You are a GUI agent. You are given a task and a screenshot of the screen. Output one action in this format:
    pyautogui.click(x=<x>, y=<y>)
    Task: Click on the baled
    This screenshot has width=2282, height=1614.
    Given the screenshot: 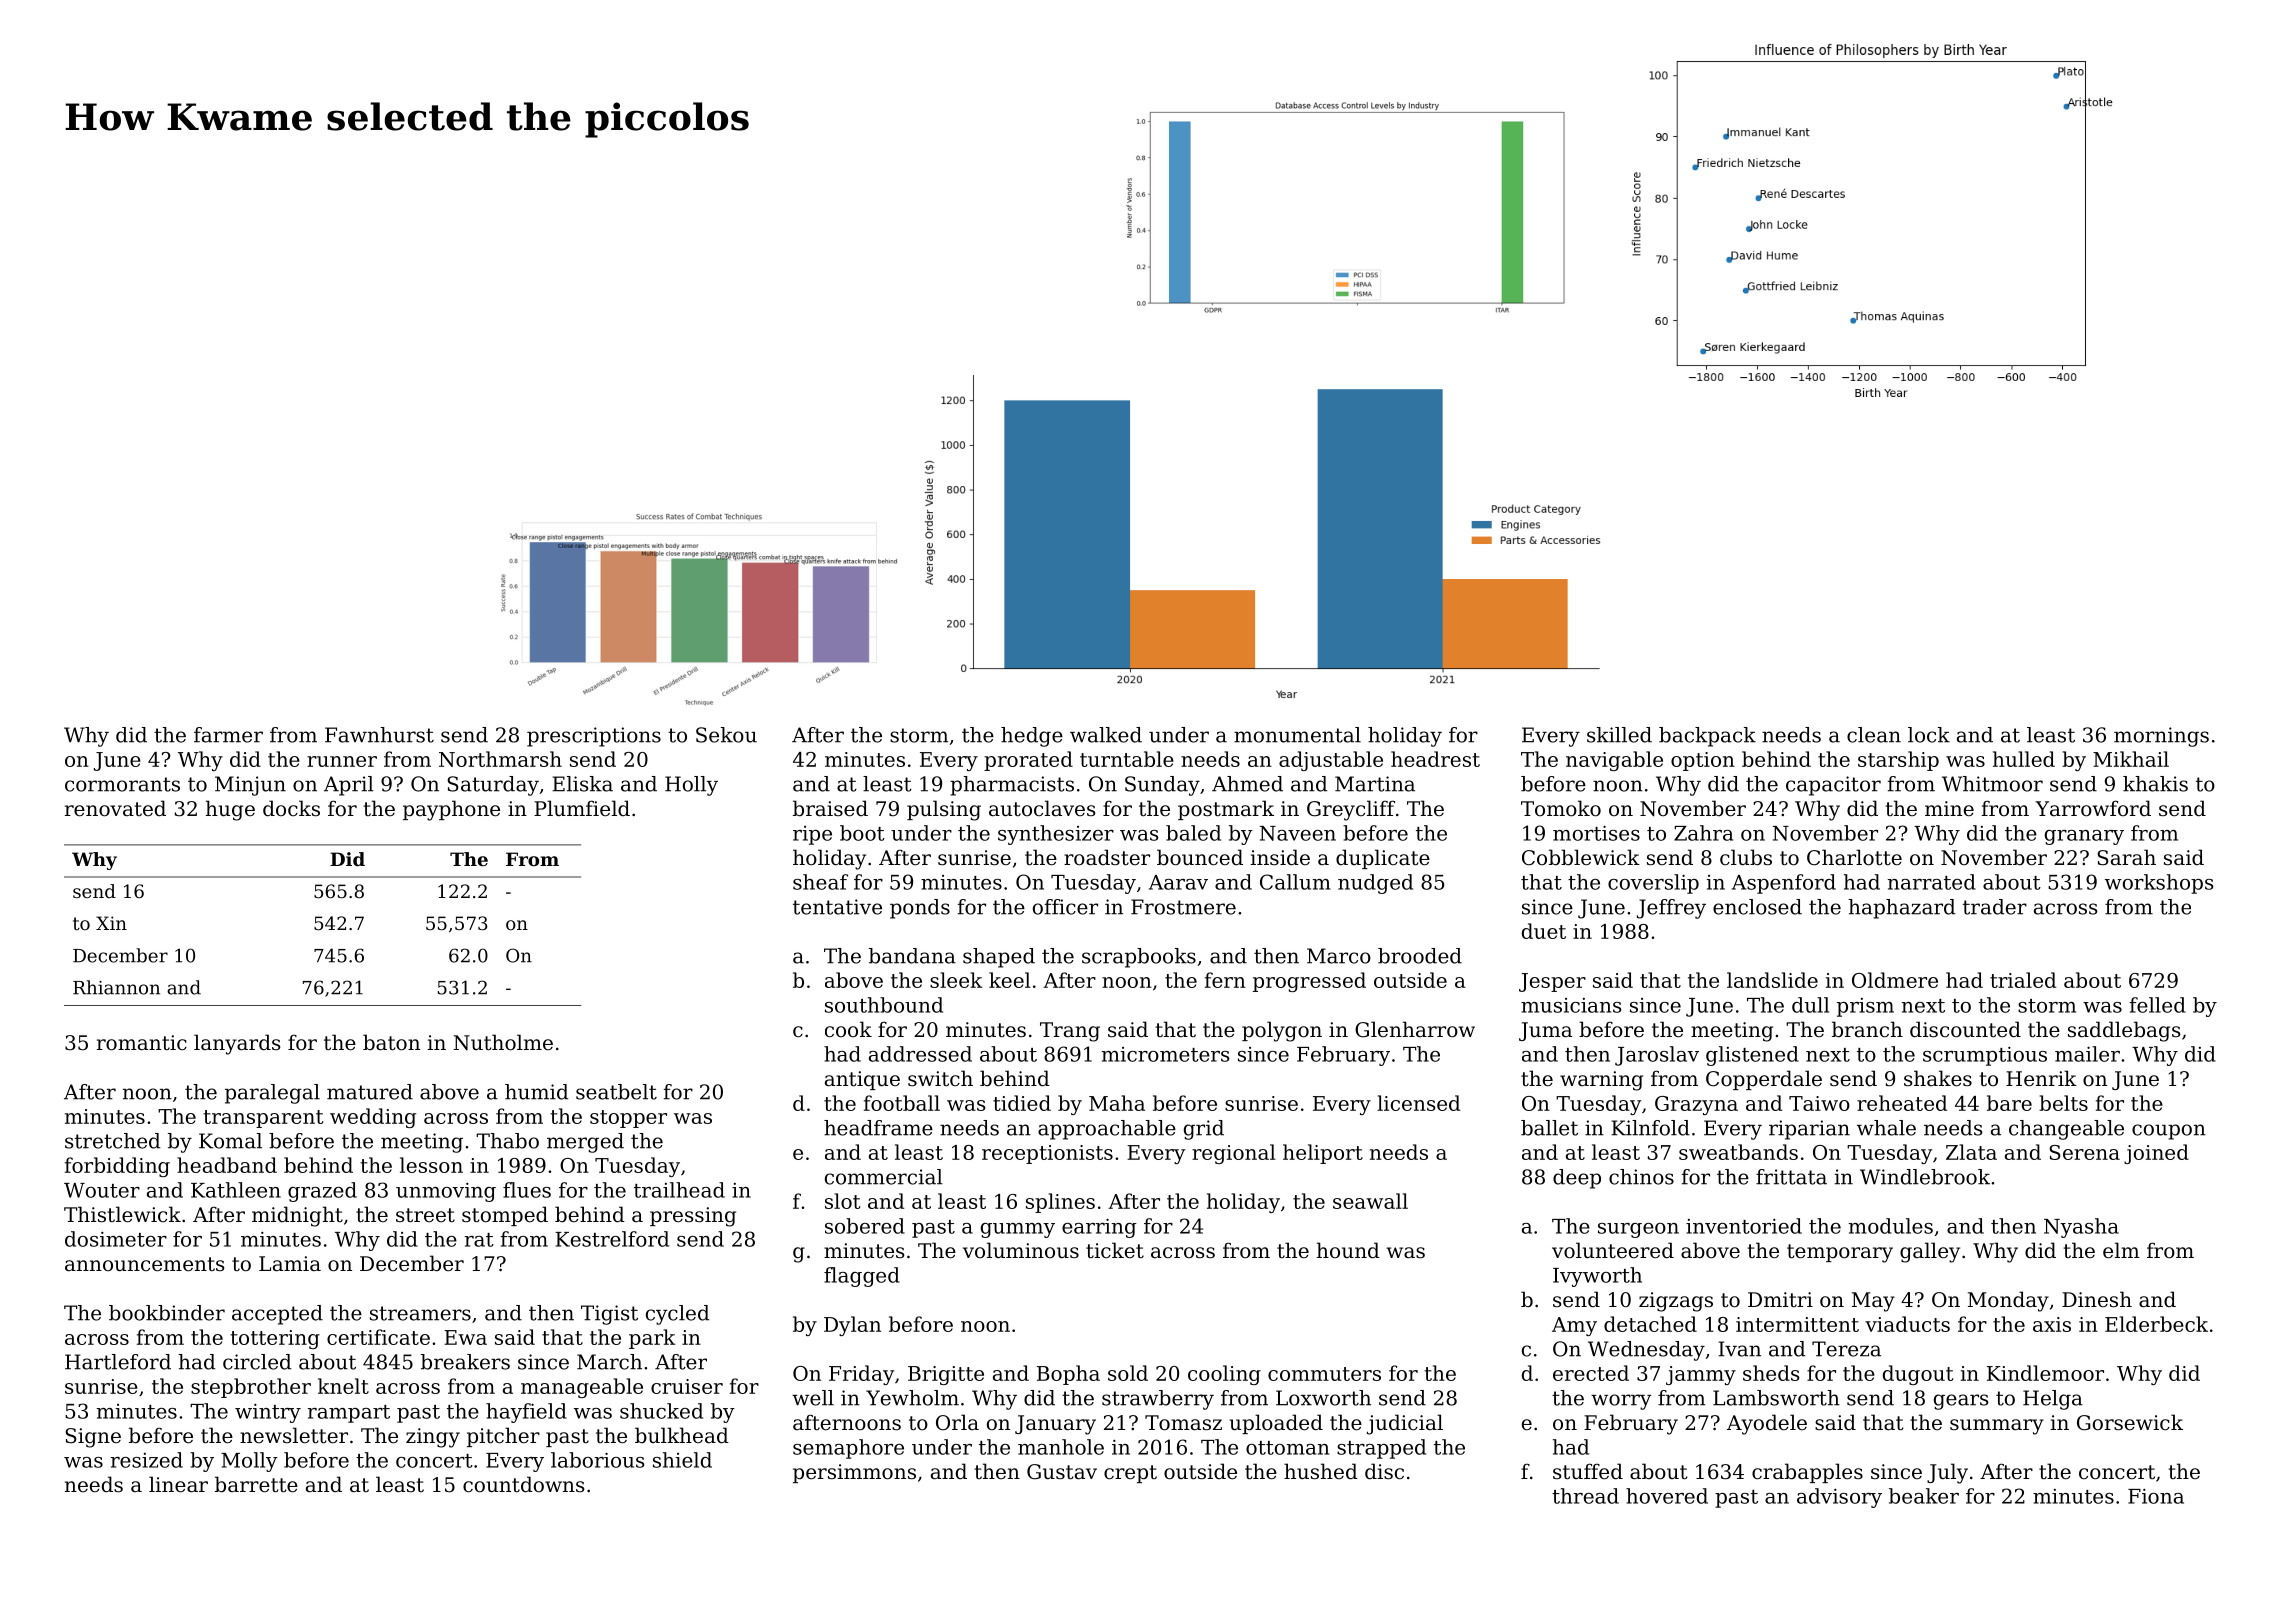 What is the action you would take?
    pyautogui.click(x=1193, y=833)
